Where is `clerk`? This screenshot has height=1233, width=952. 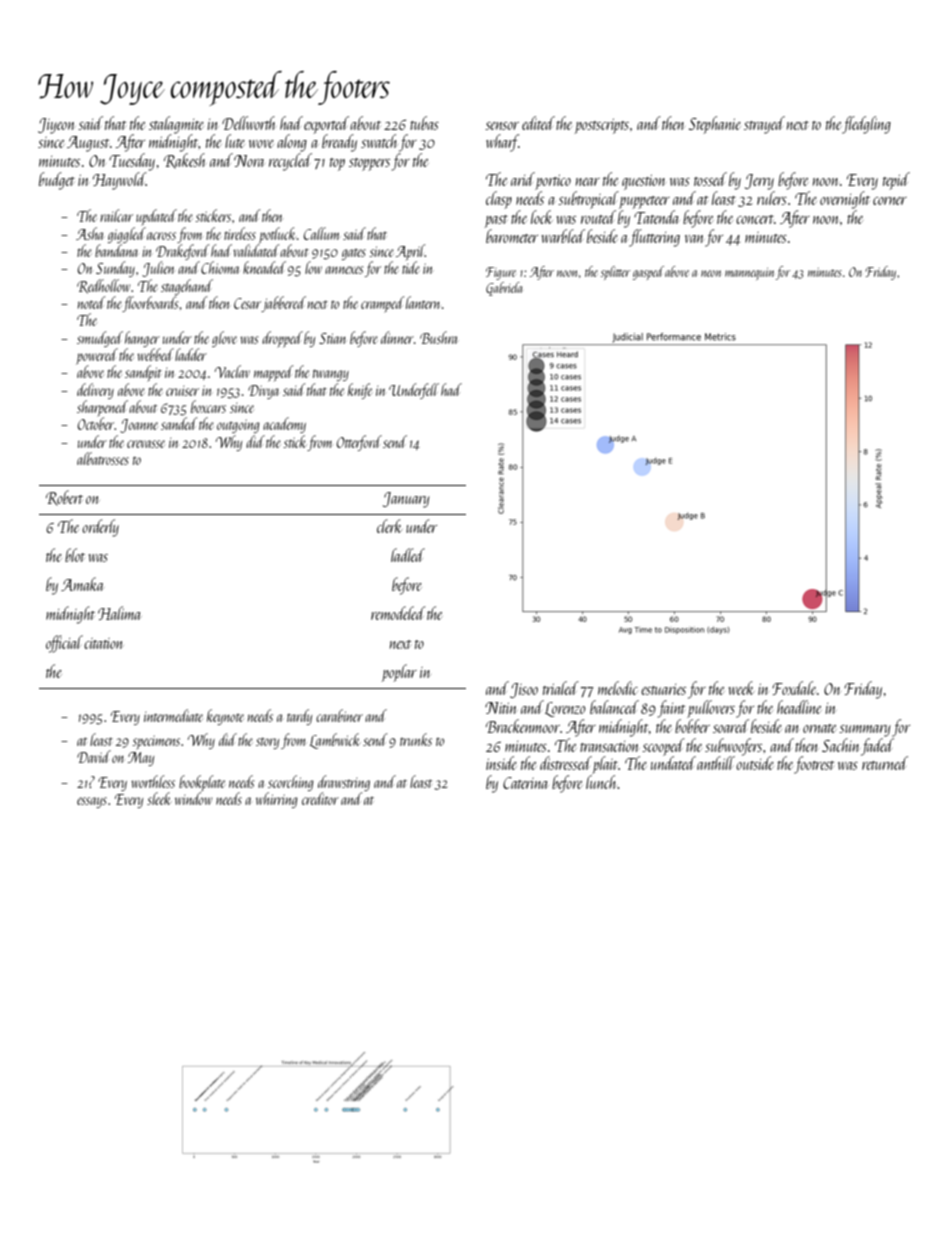
clerk is located at coordinates (389, 526).
